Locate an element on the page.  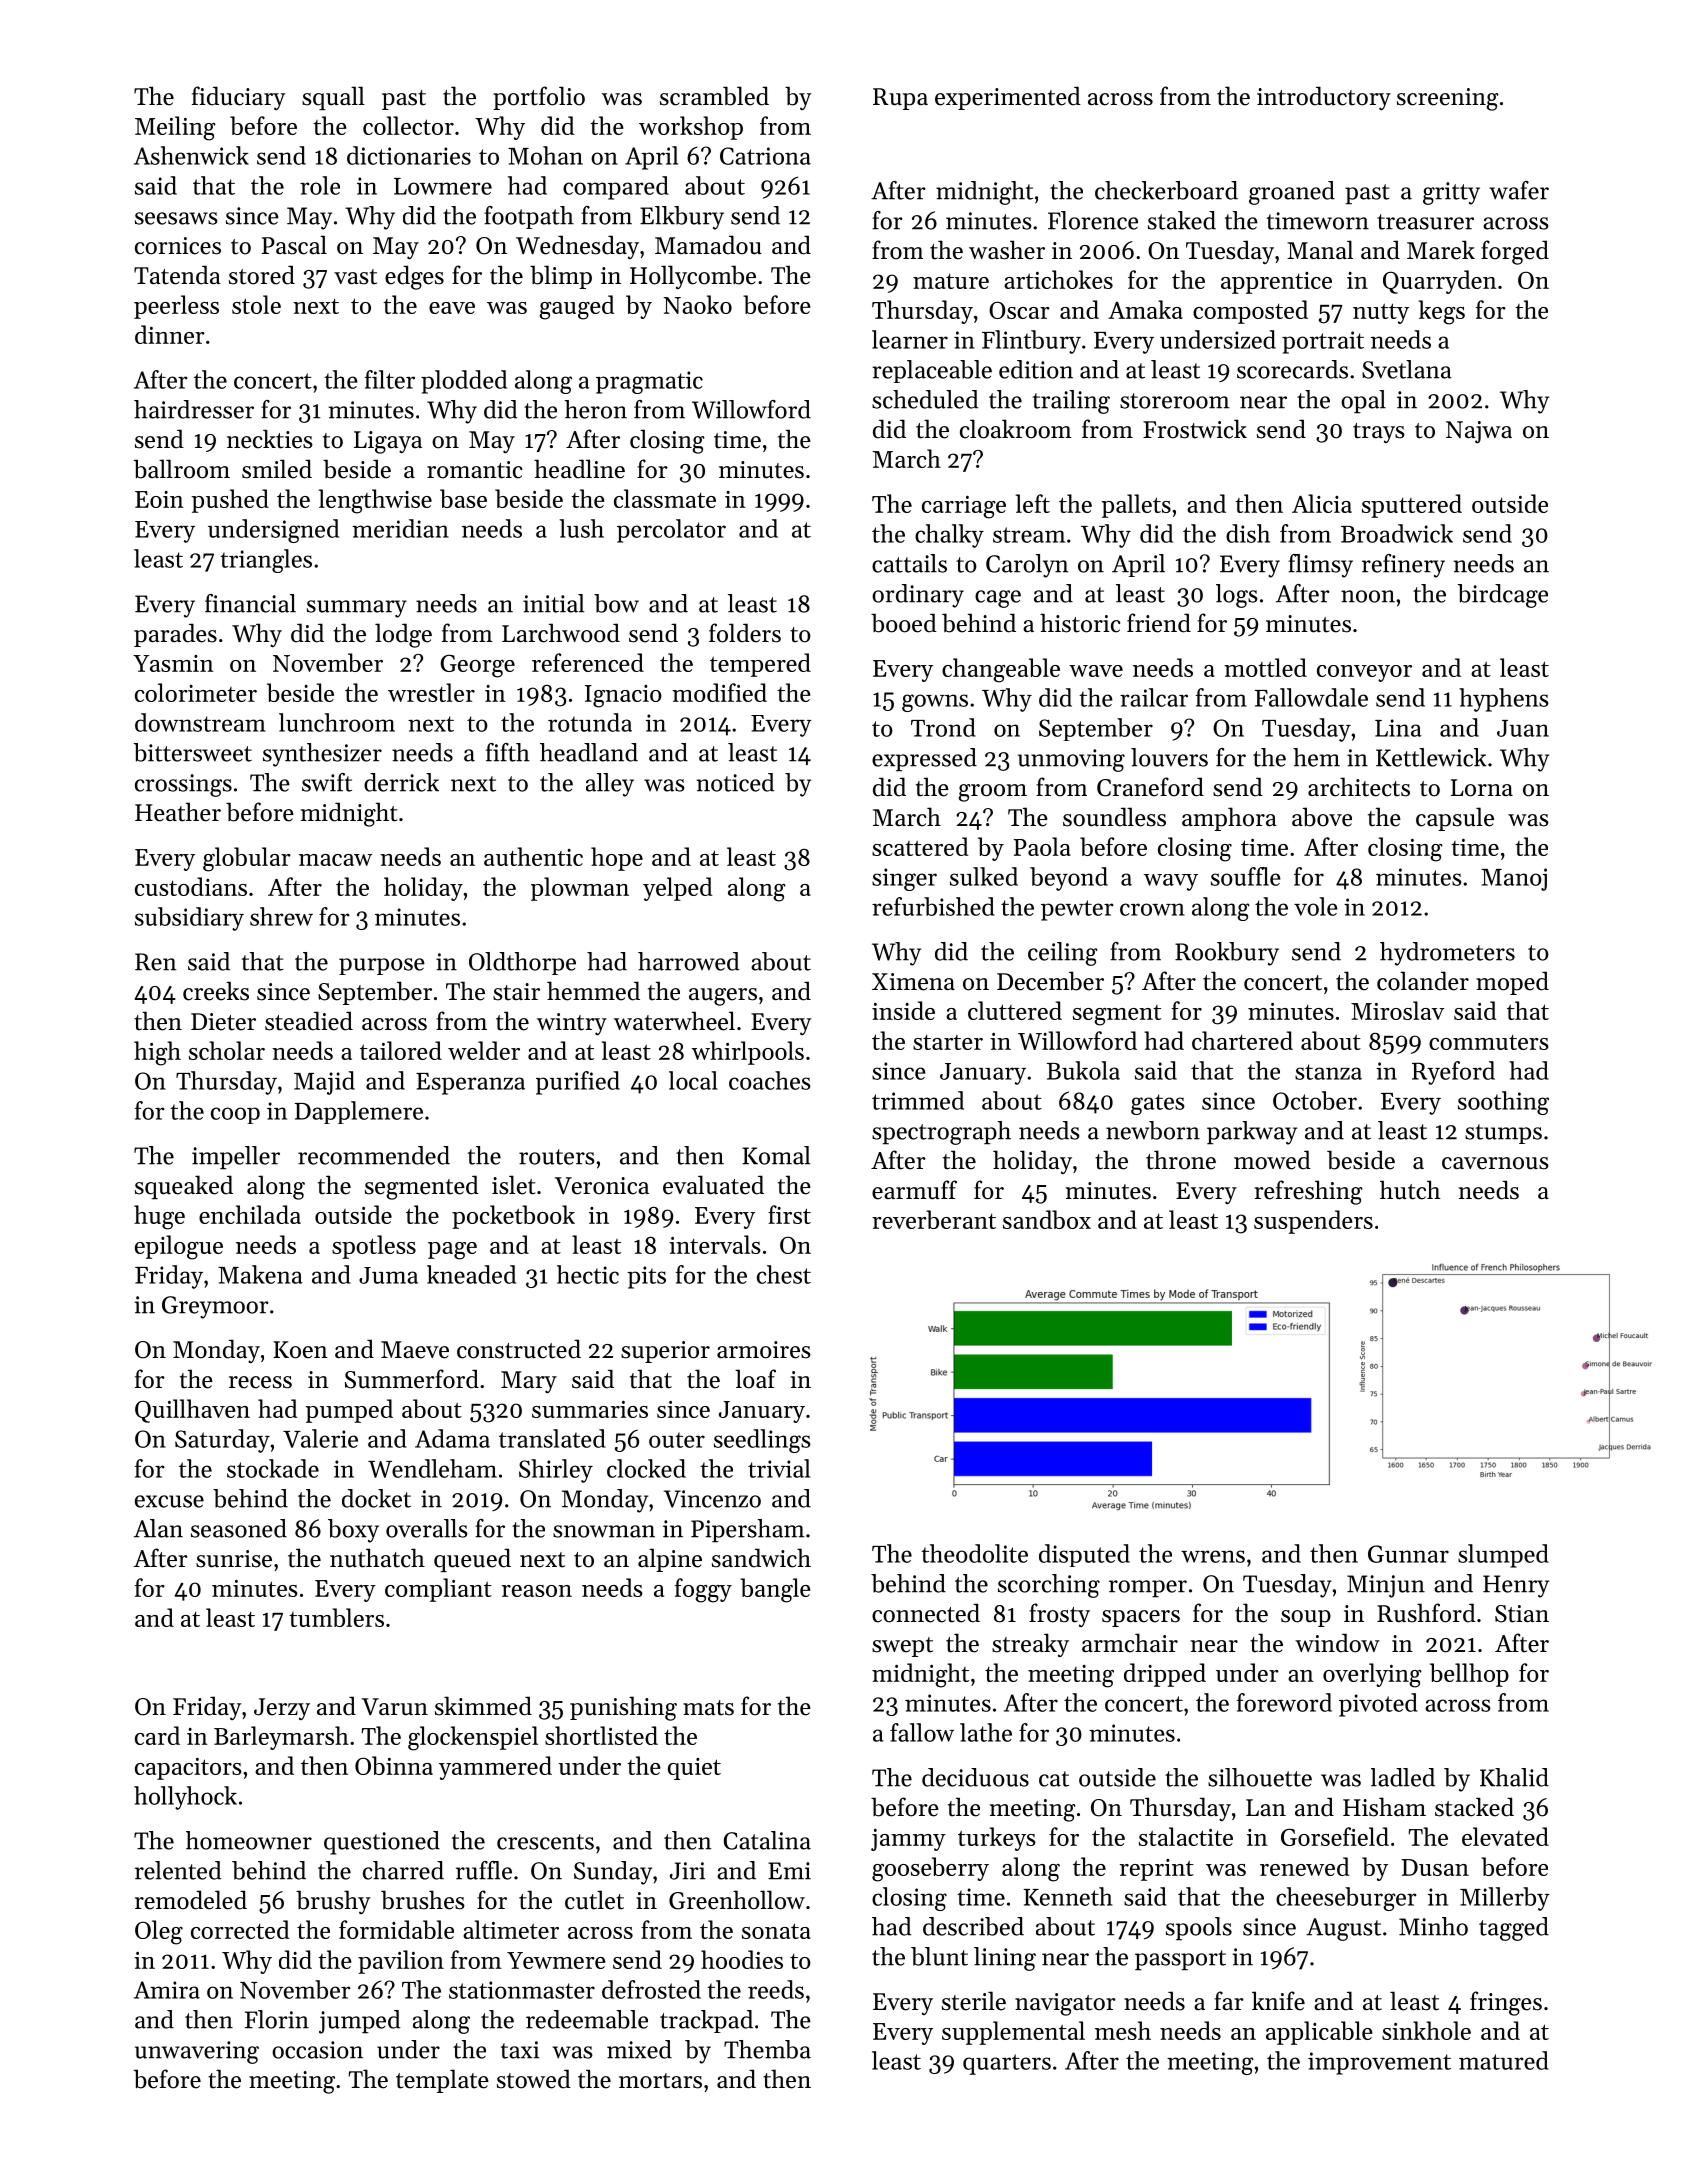
experimented is located at coordinates (1008, 98).
